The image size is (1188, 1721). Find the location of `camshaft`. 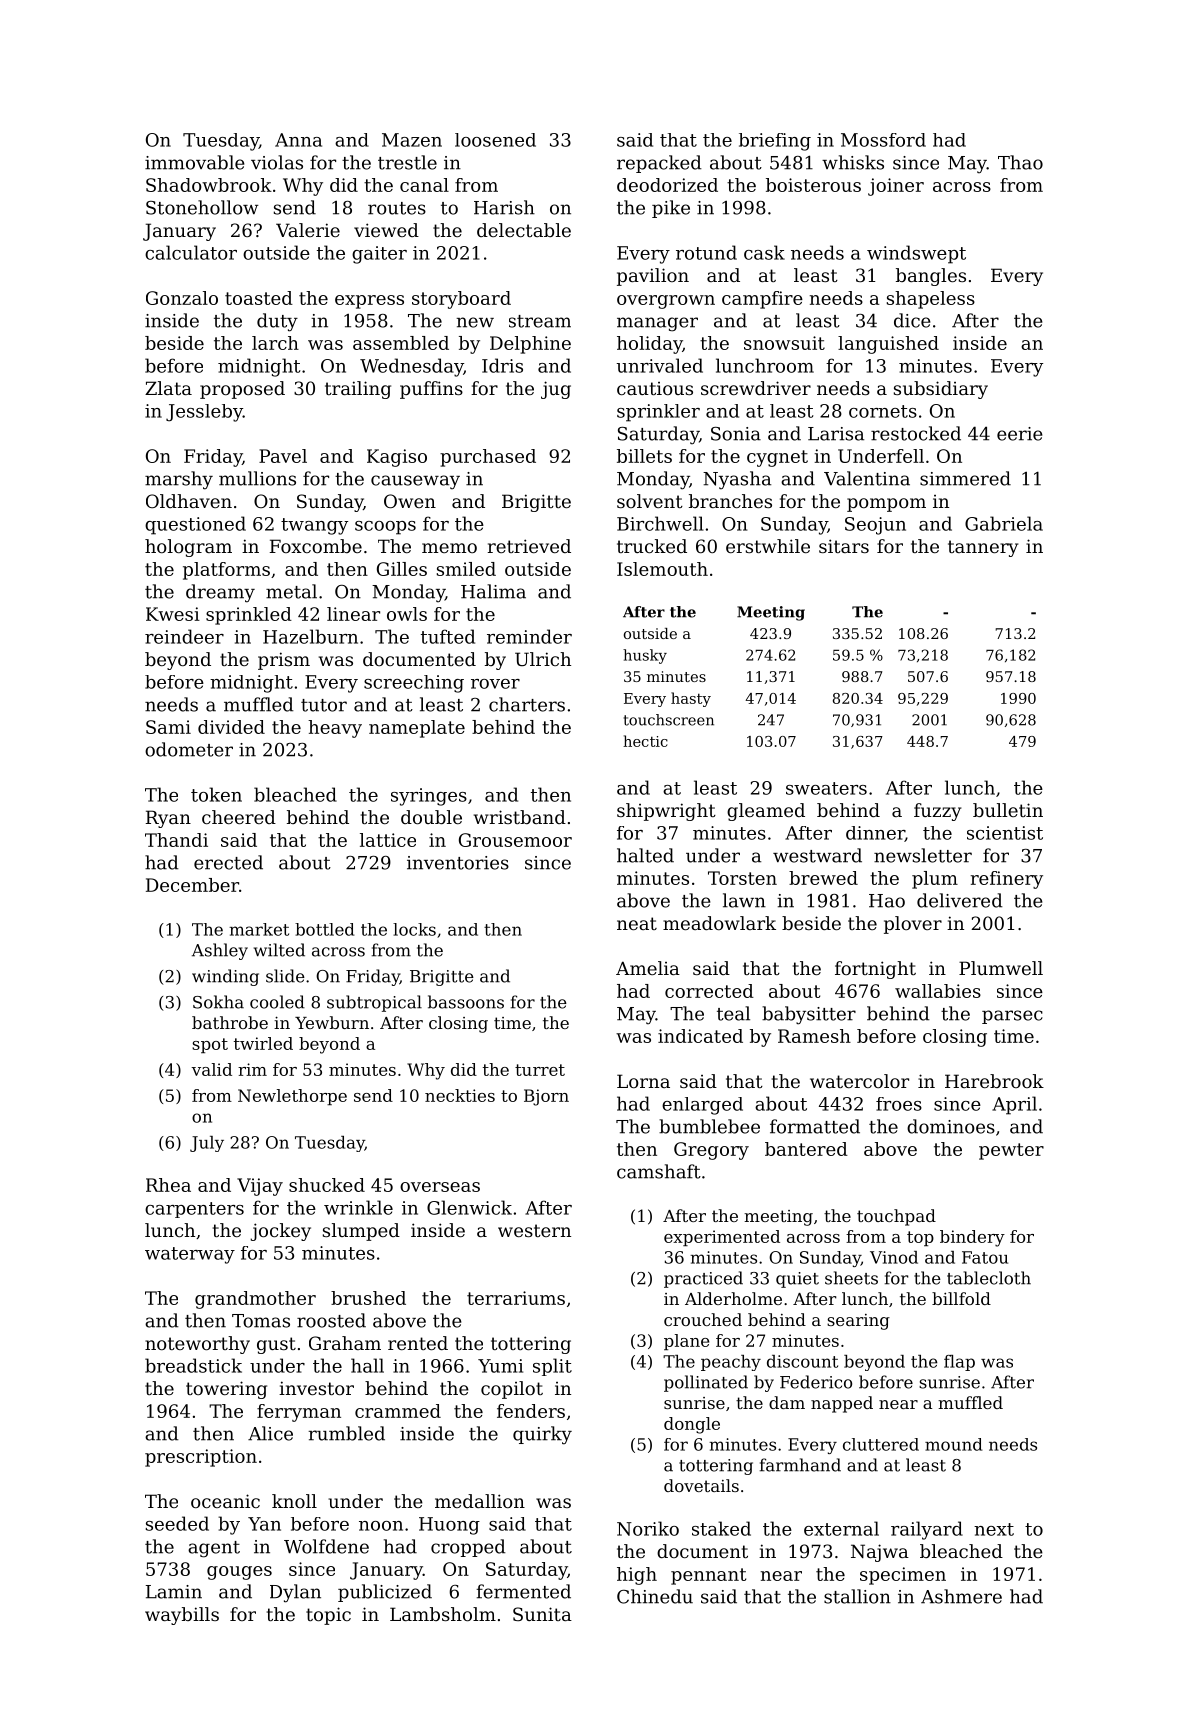

camshaft is located at coordinates (659, 1171).
